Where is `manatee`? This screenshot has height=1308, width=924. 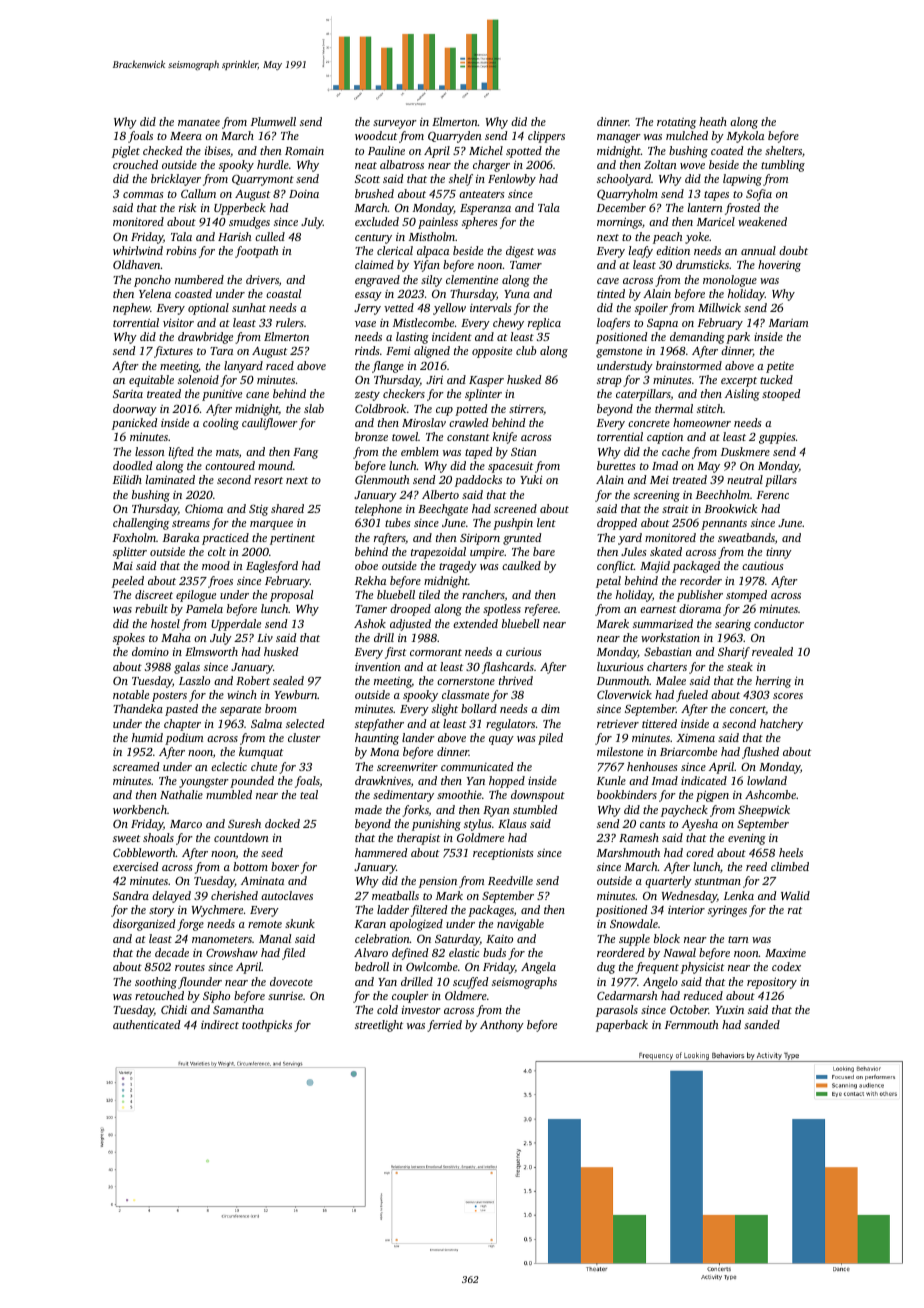
manatee is located at coordinates (199, 122).
